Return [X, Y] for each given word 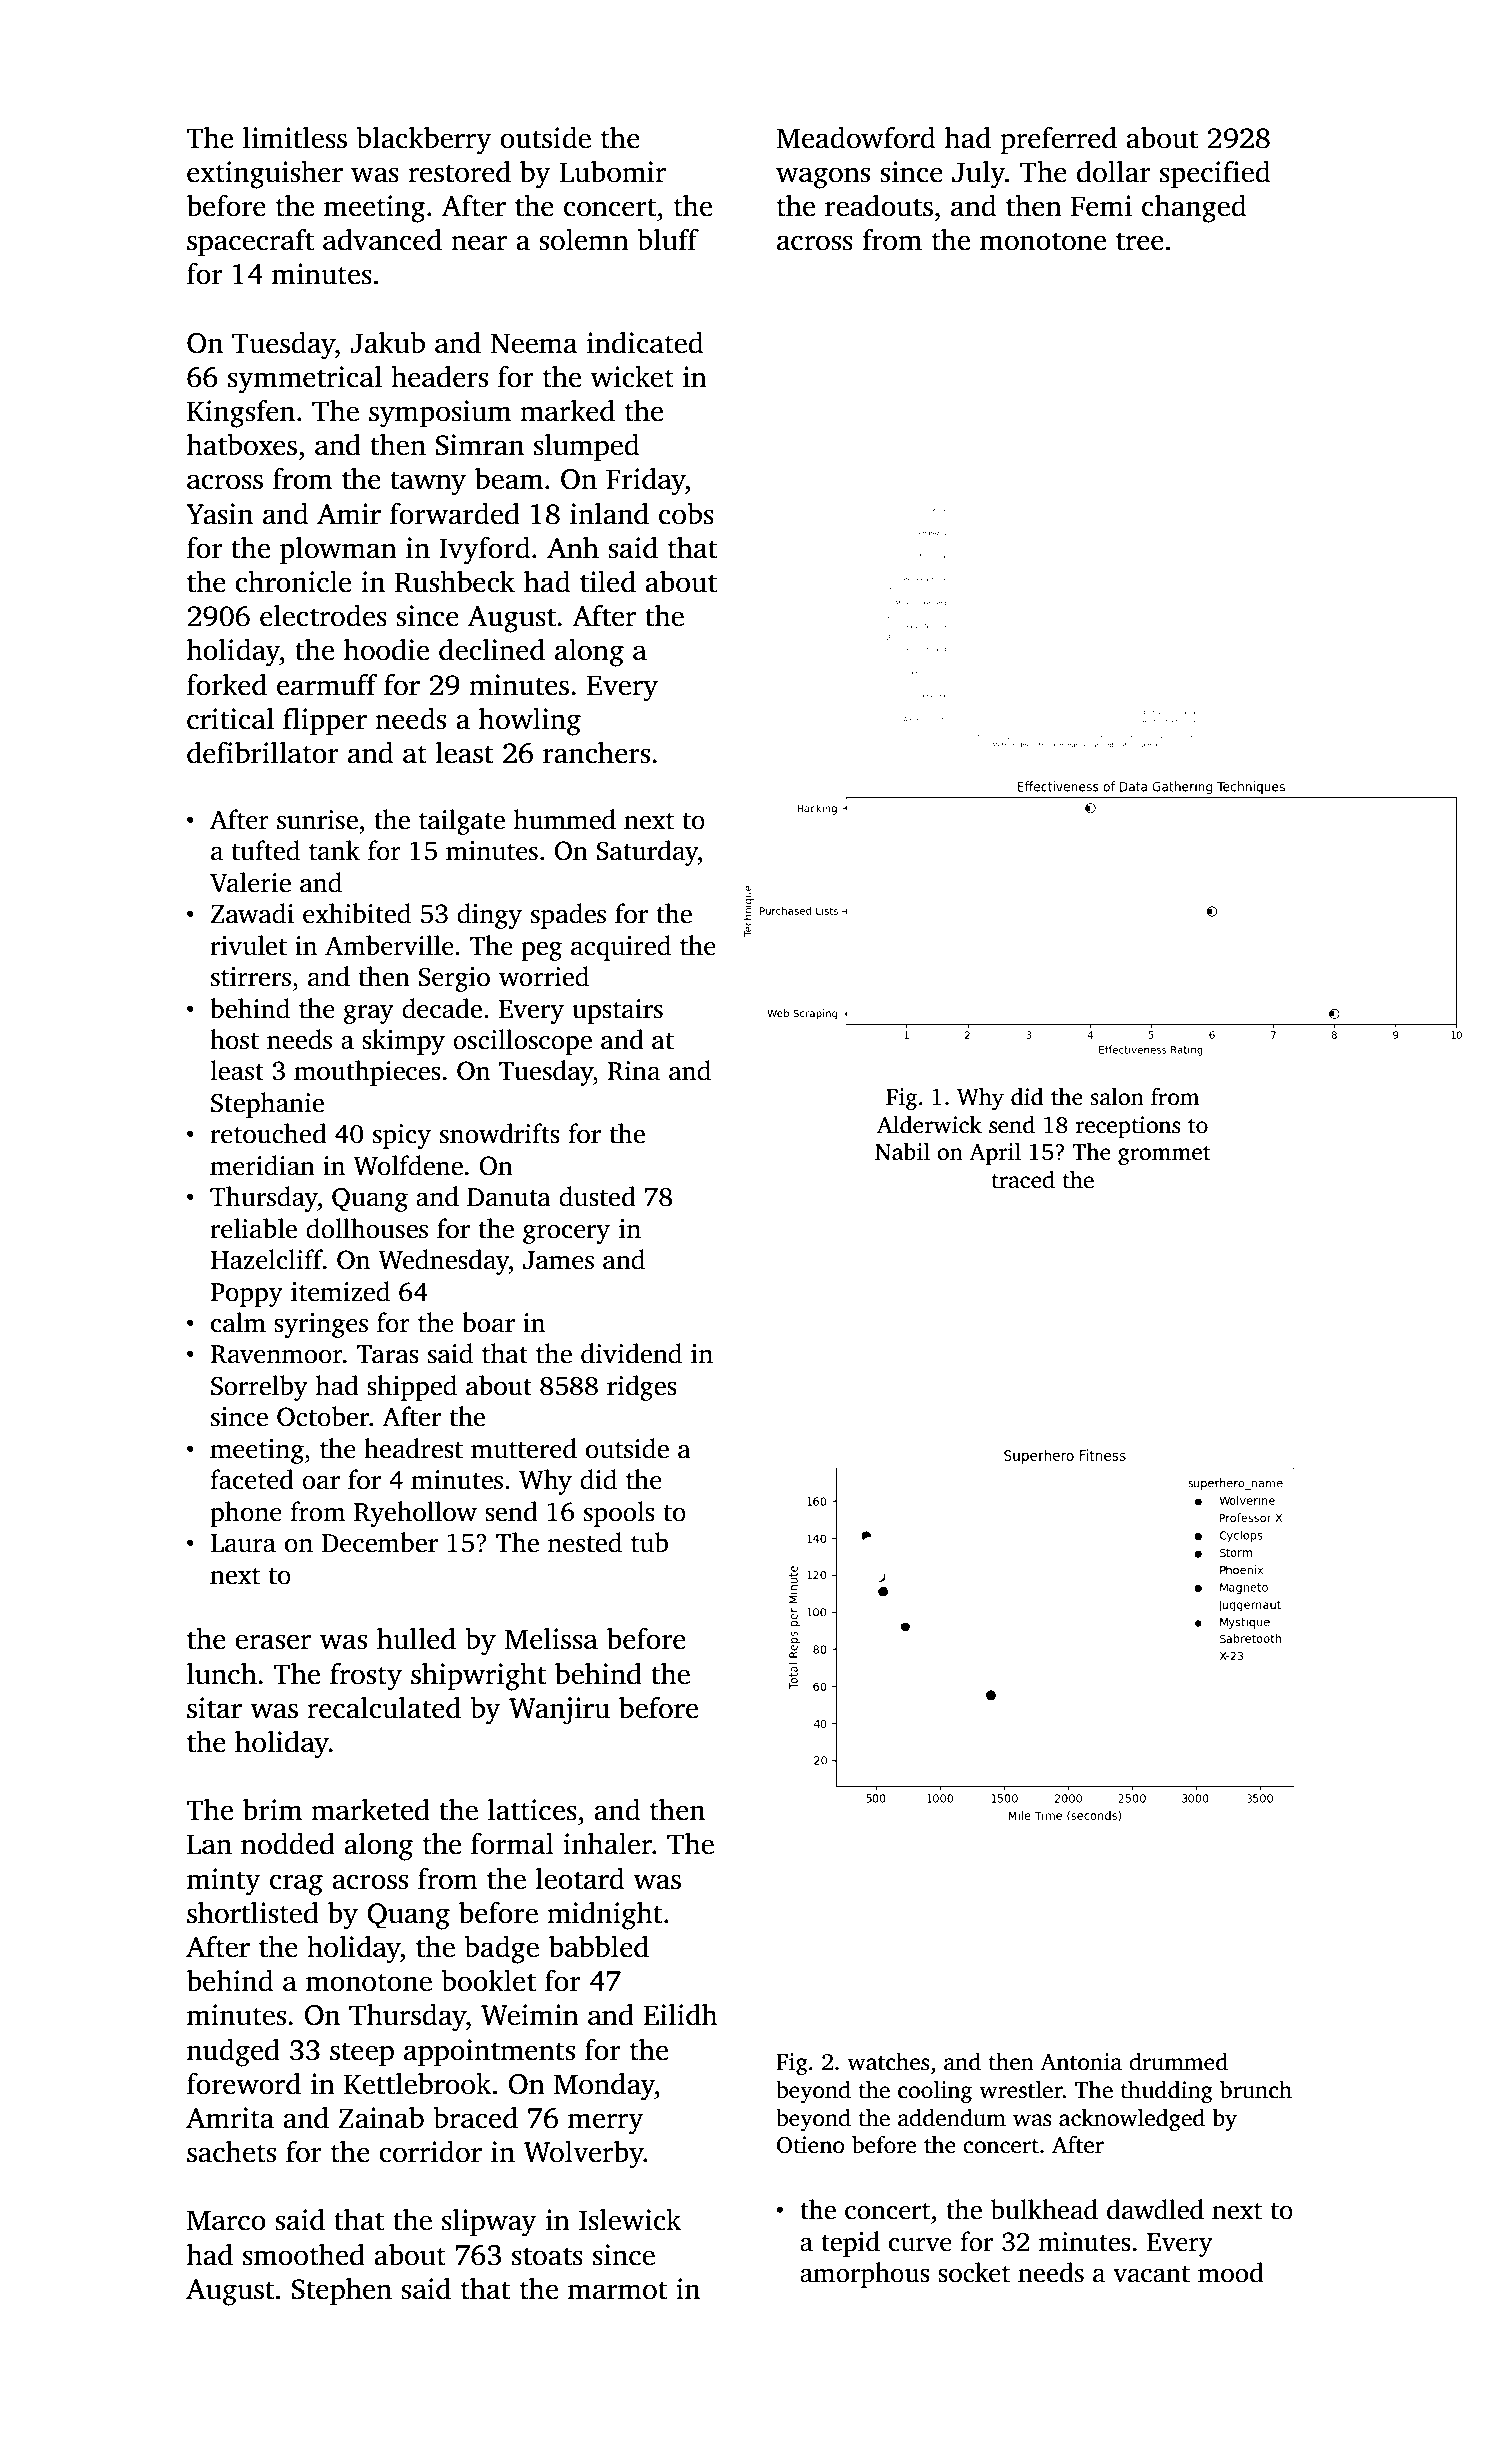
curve [920, 2245]
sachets [231, 2151]
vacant [1151, 2274]
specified [1215, 174]
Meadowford [855, 137]
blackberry [424, 140]
